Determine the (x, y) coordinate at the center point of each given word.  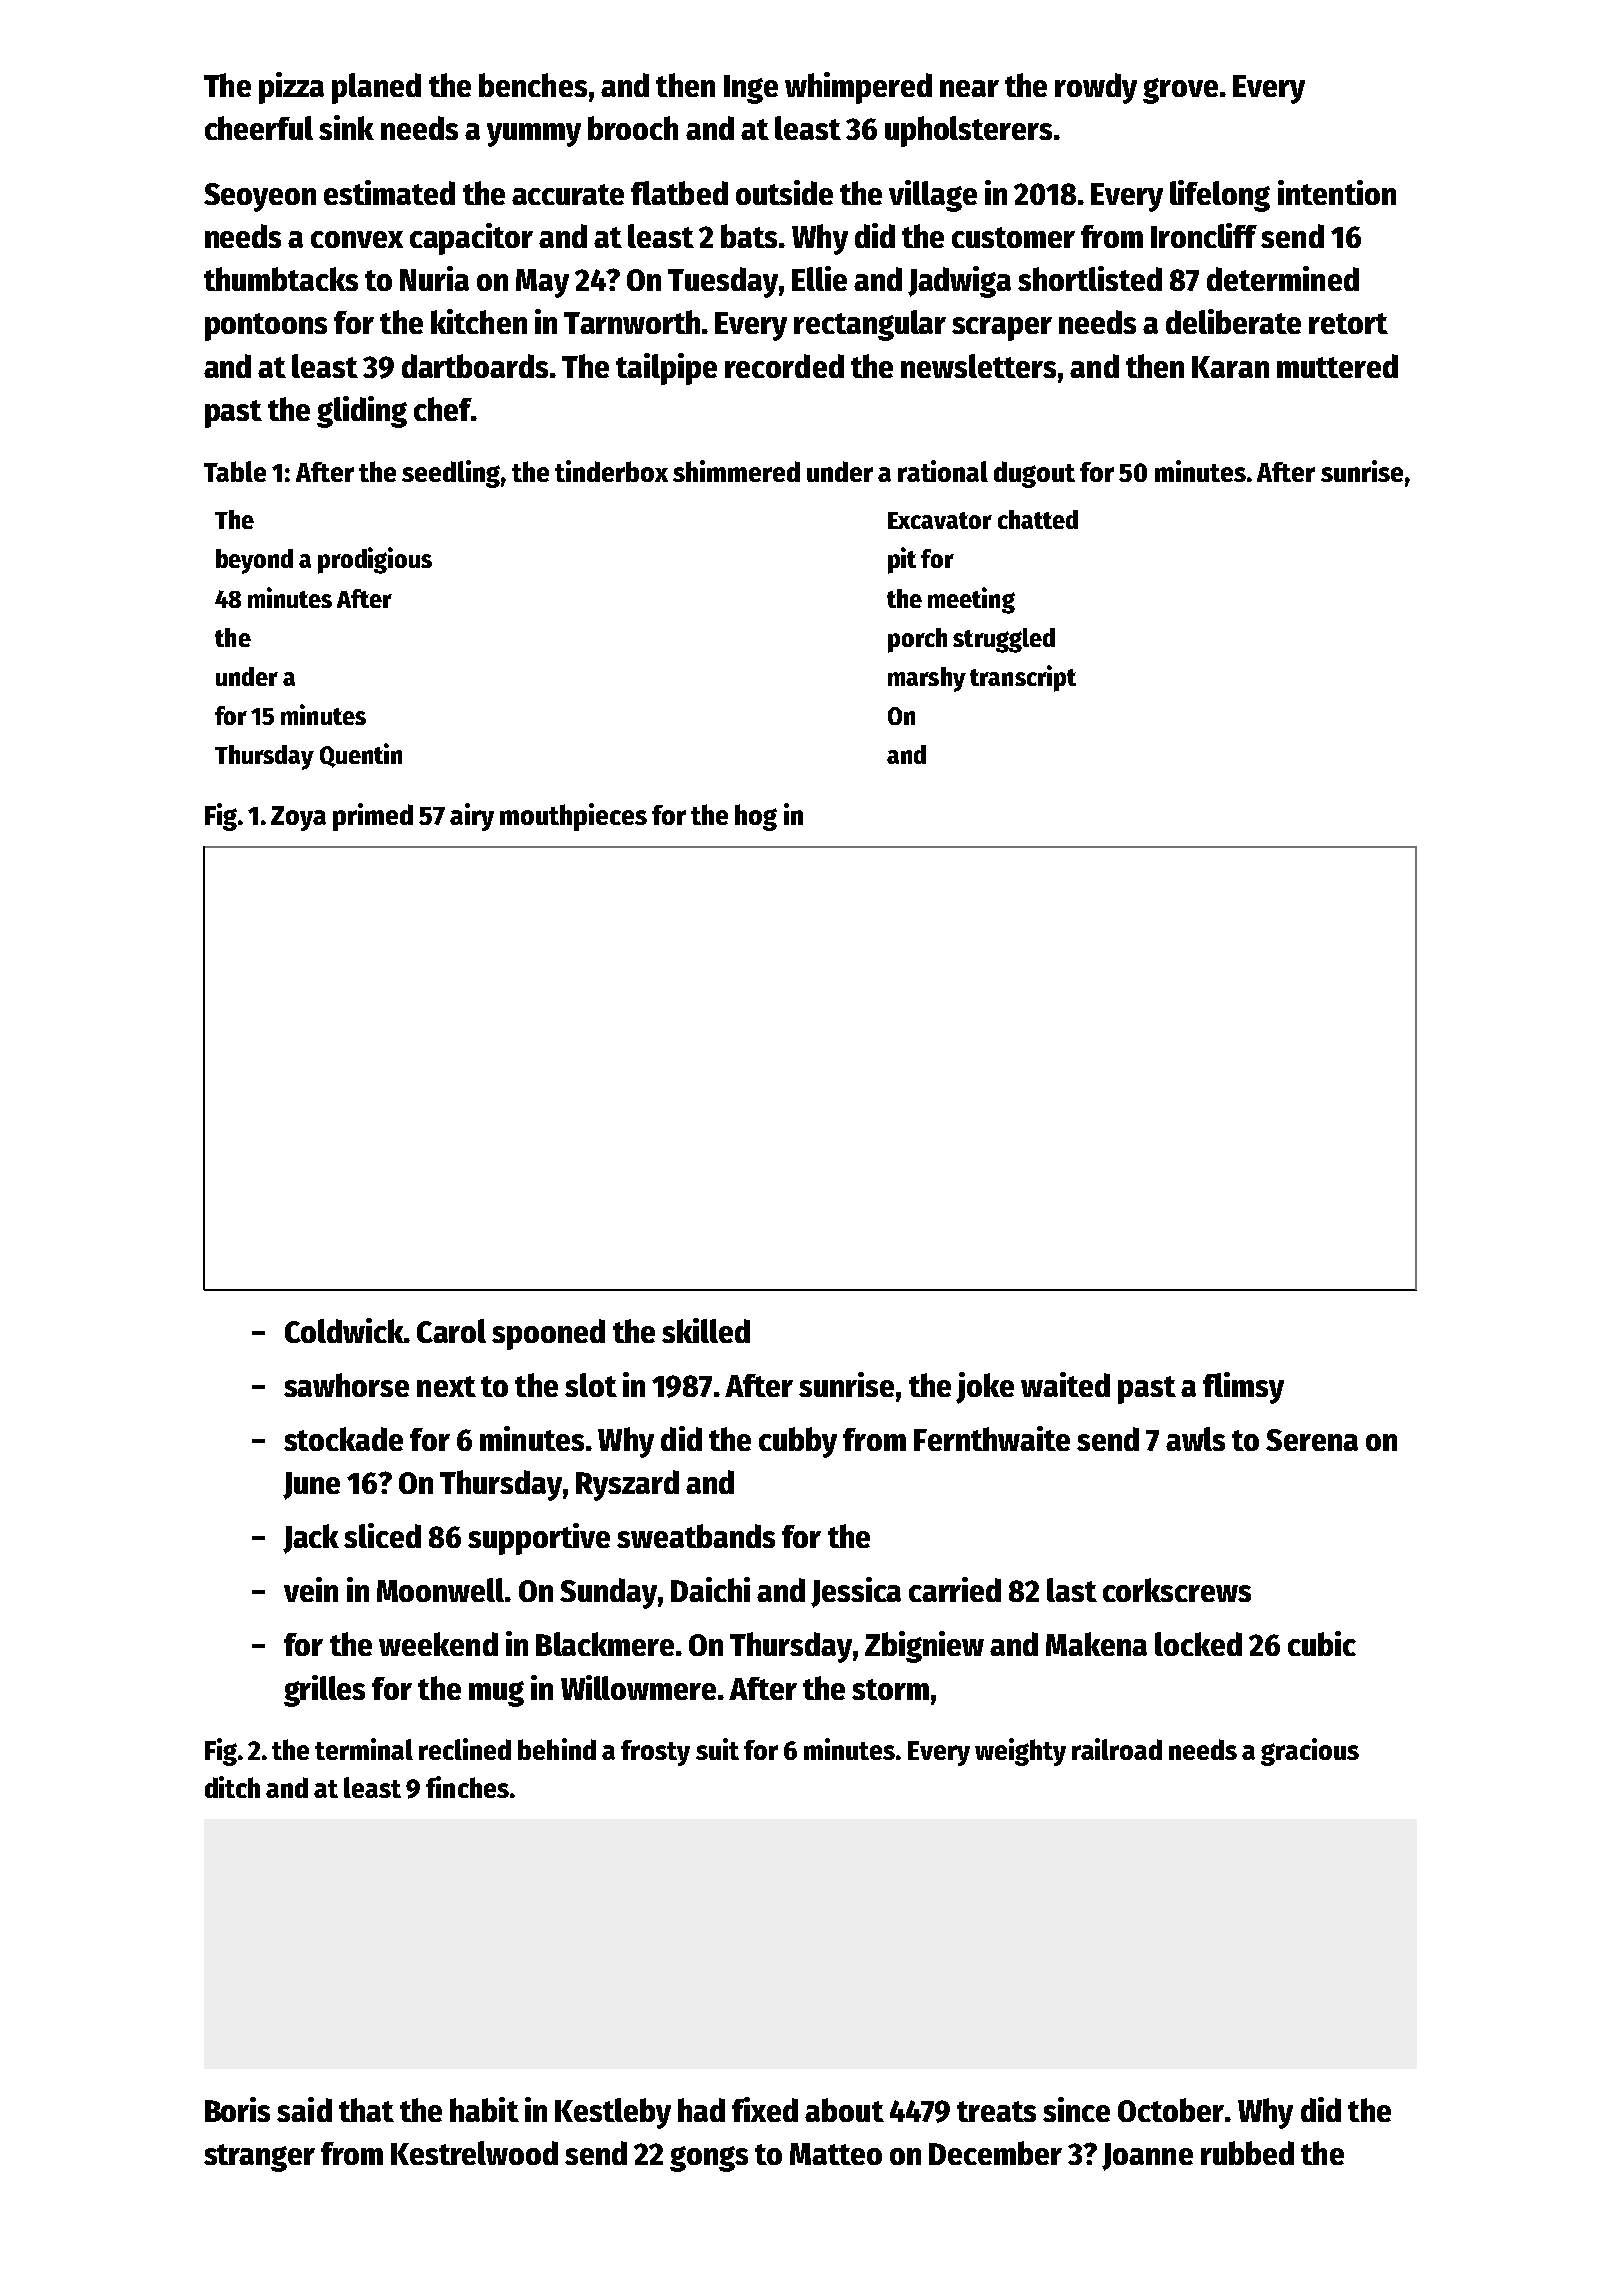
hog (756, 817)
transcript (1023, 678)
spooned (548, 1334)
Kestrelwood (474, 2153)
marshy (927, 679)
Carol (451, 1331)
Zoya (298, 818)
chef (443, 409)
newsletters (978, 366)
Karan (1230, 367)
